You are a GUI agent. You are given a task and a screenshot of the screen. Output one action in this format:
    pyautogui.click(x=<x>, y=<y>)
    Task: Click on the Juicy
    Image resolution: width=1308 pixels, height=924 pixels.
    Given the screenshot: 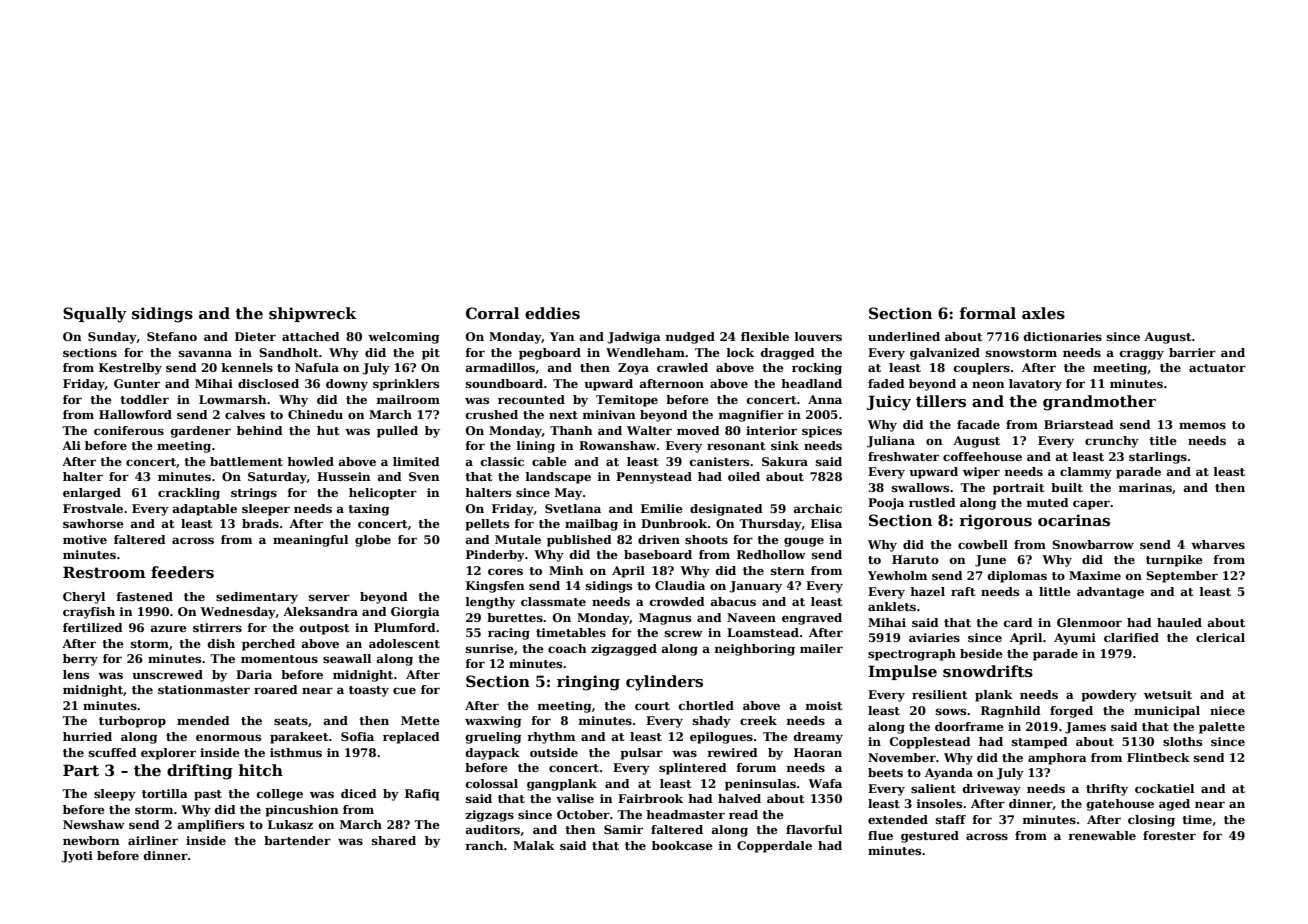 What is the action you would take?
    pyautogui.click(x=889, y=403)
